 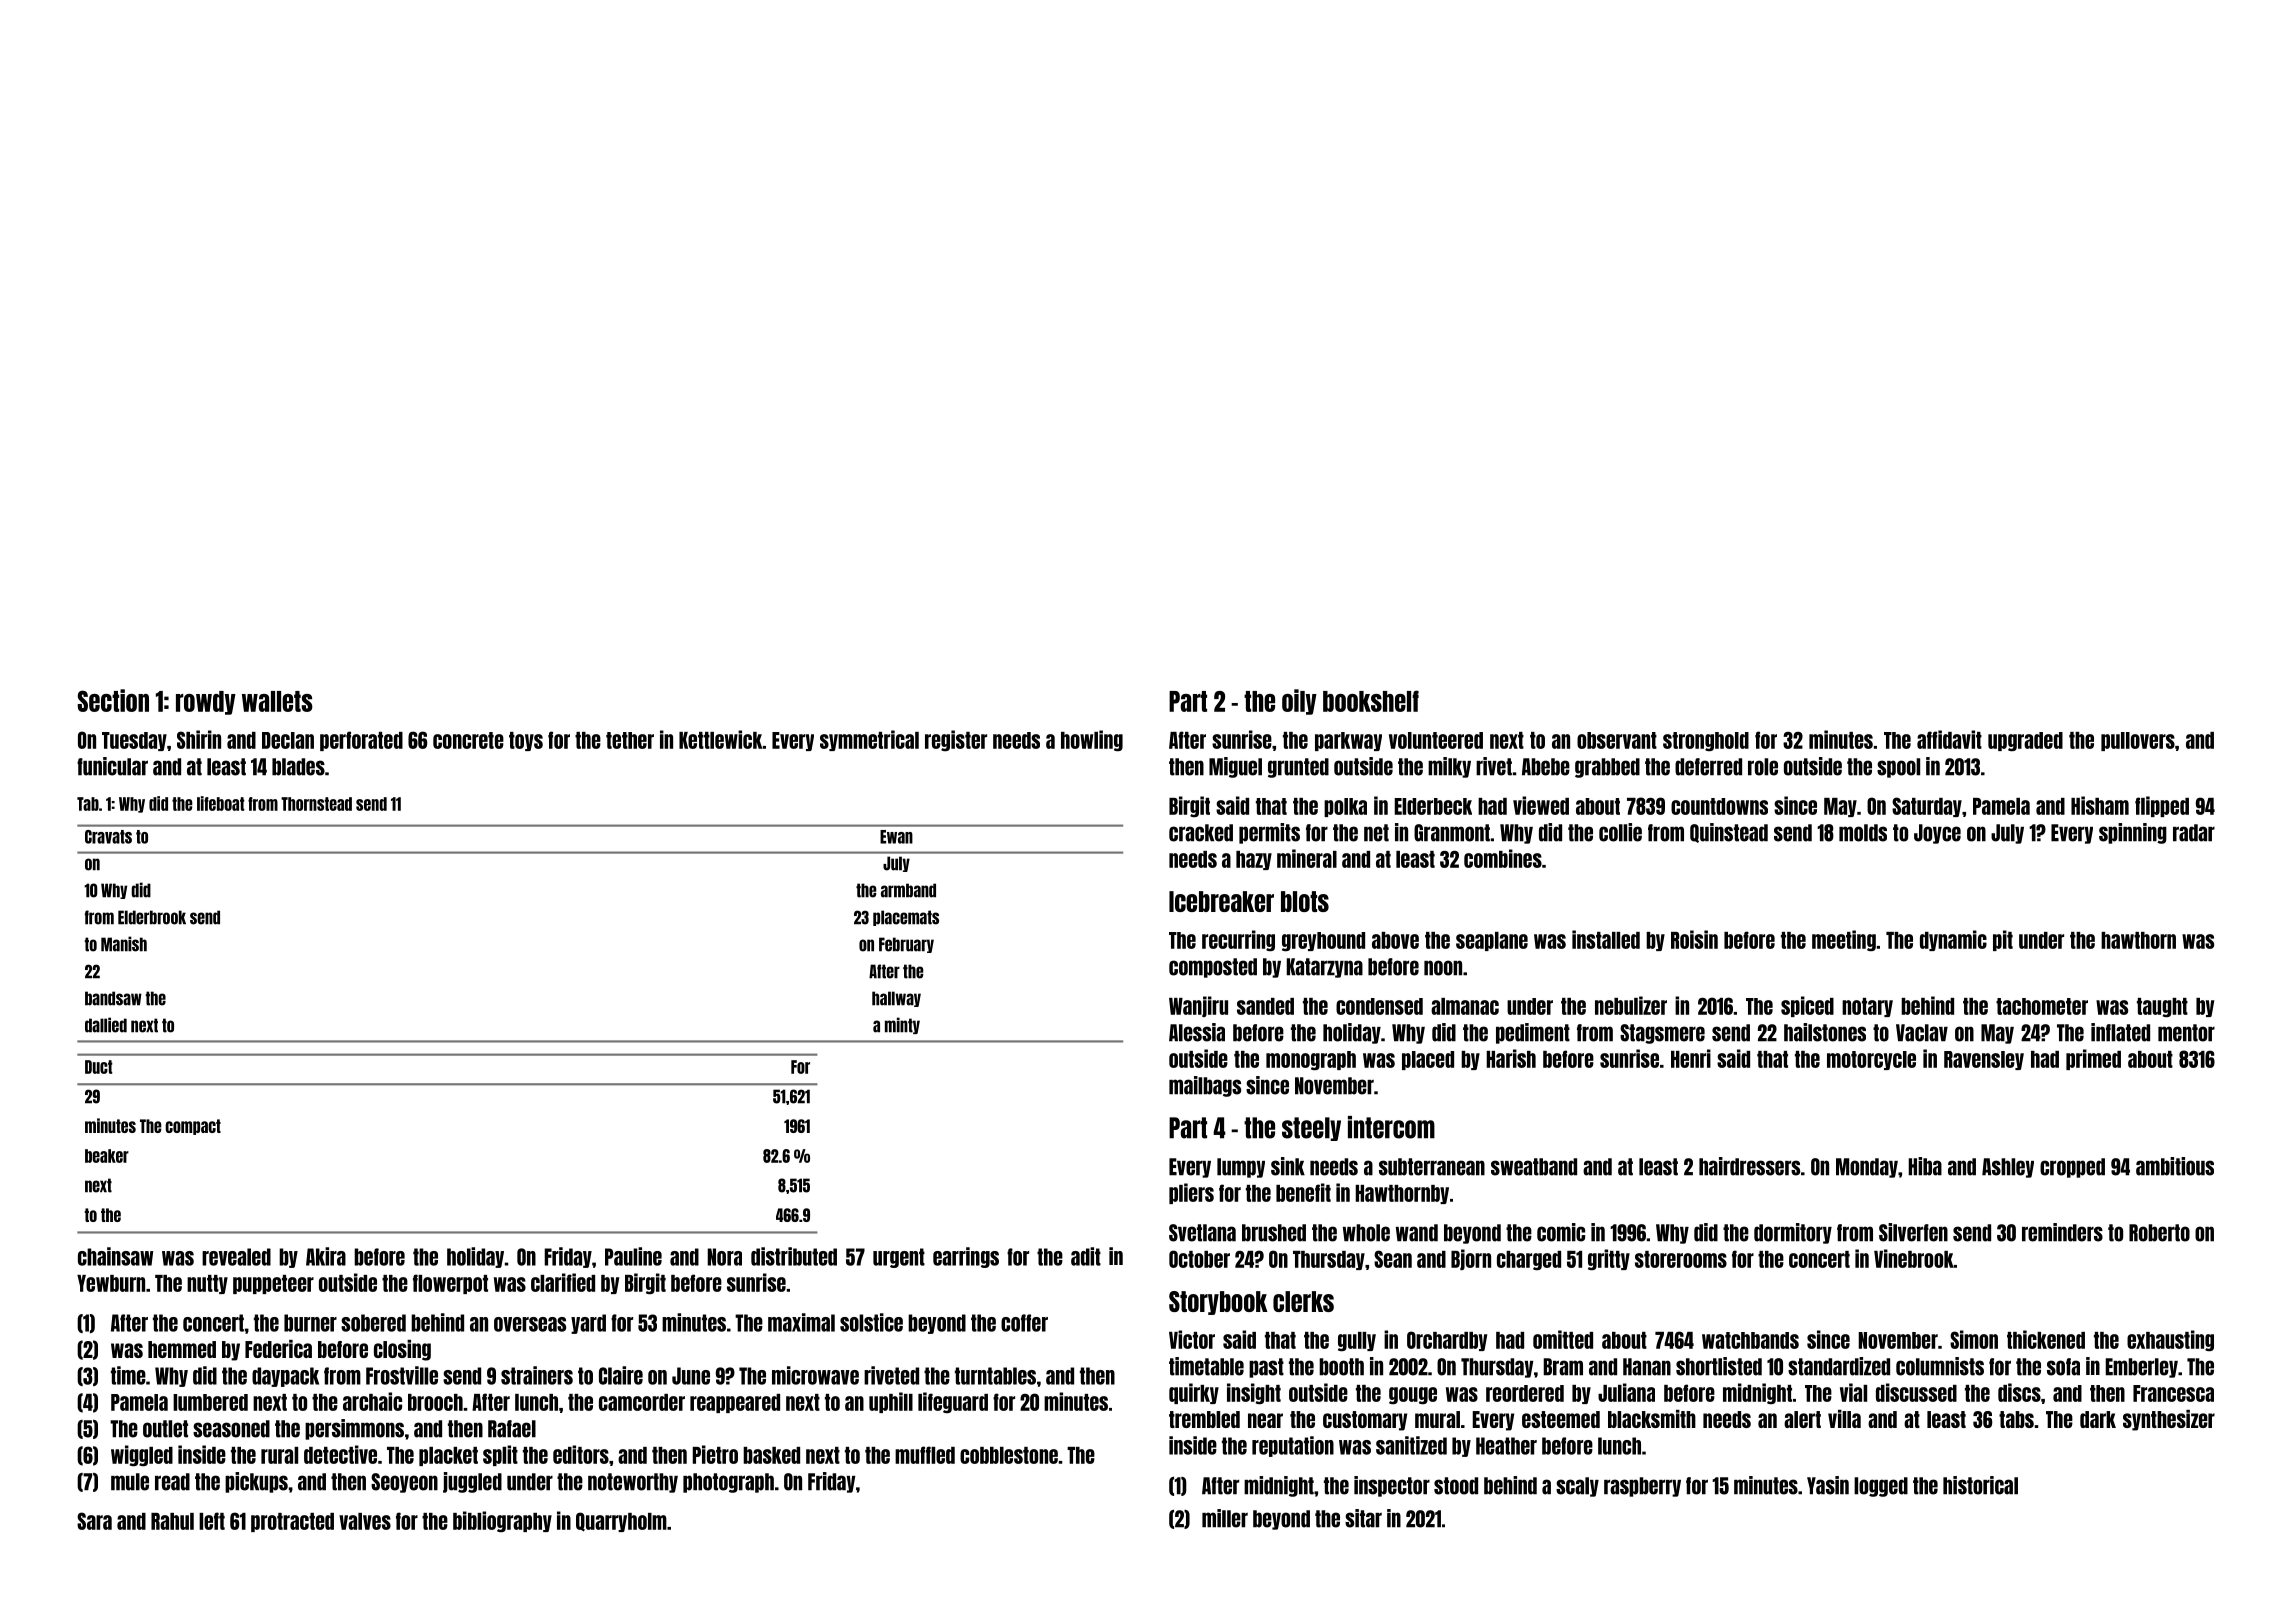 What do you see at coordinates (1807, 1006) in the image?
I see `spiced` at bounding box center [1807, 1006].
